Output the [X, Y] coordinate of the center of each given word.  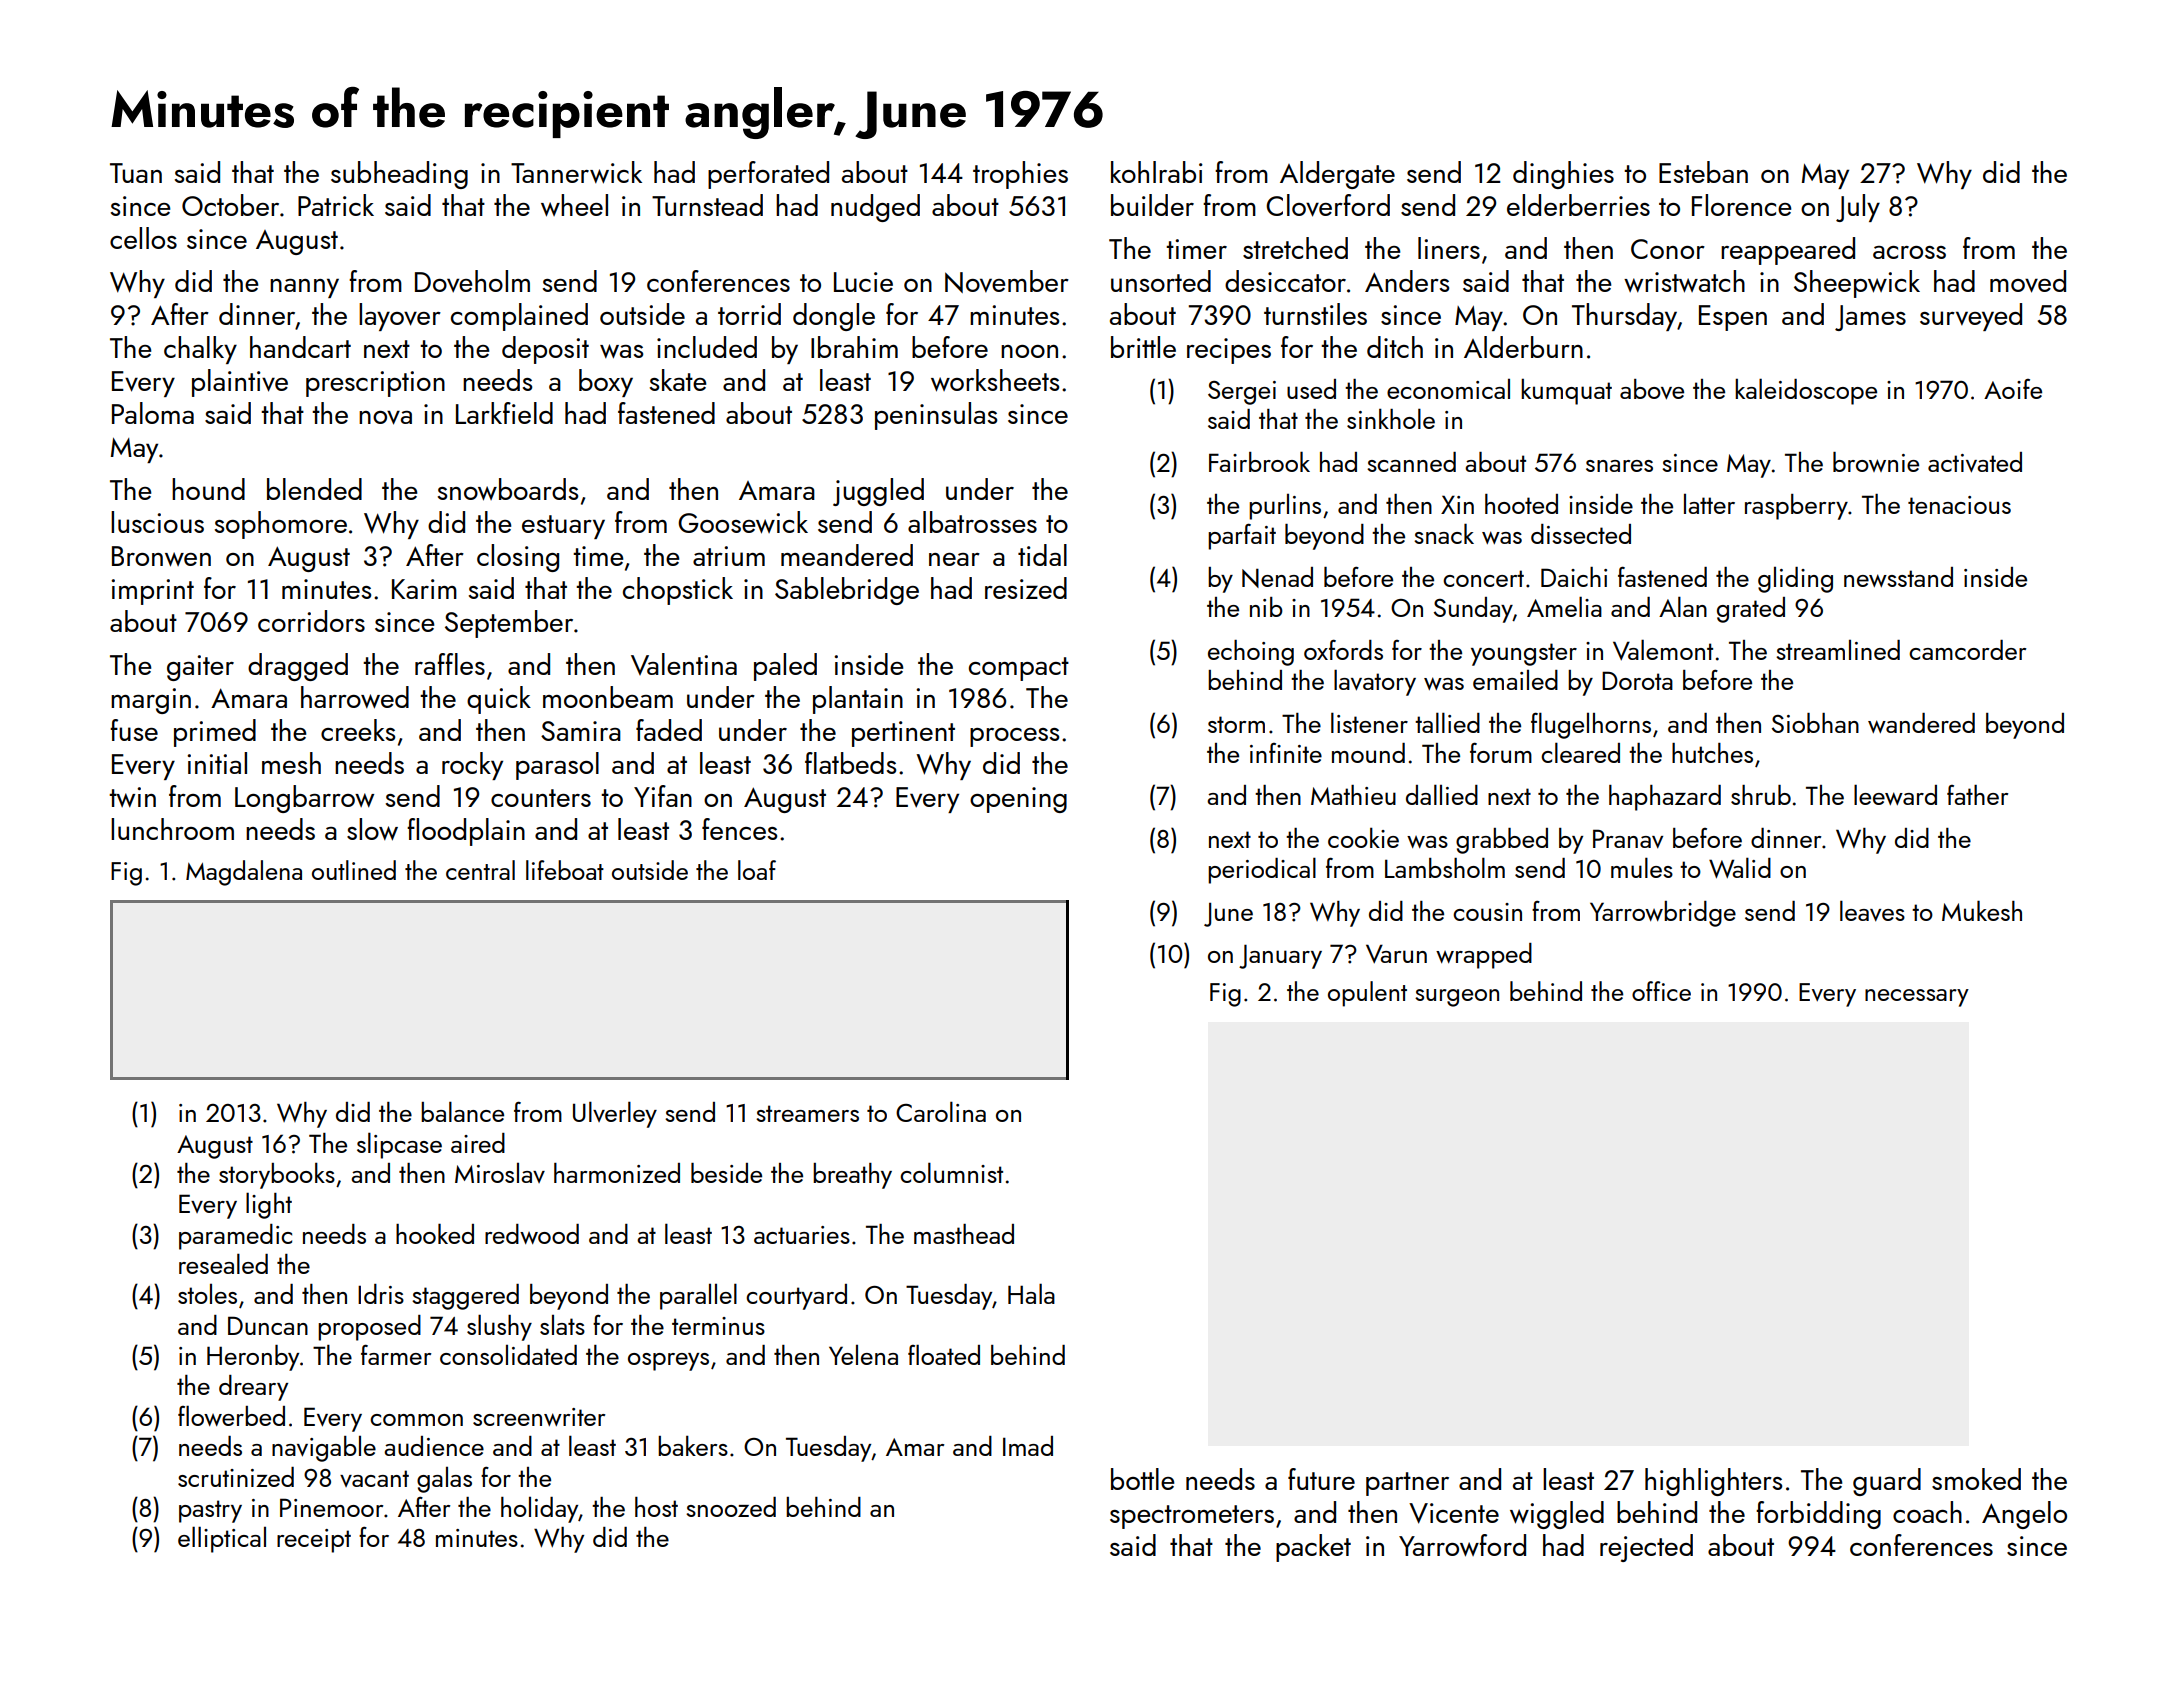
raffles [450, 664]
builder [1152, 205]
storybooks [277, 1175]
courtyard [796, 1297]
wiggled [1557, 1515]
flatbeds [850, 763]
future [1321, 1479]
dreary [253, 1388]
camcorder [1967, 650]
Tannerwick [576, 172]
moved [2028, 281]
